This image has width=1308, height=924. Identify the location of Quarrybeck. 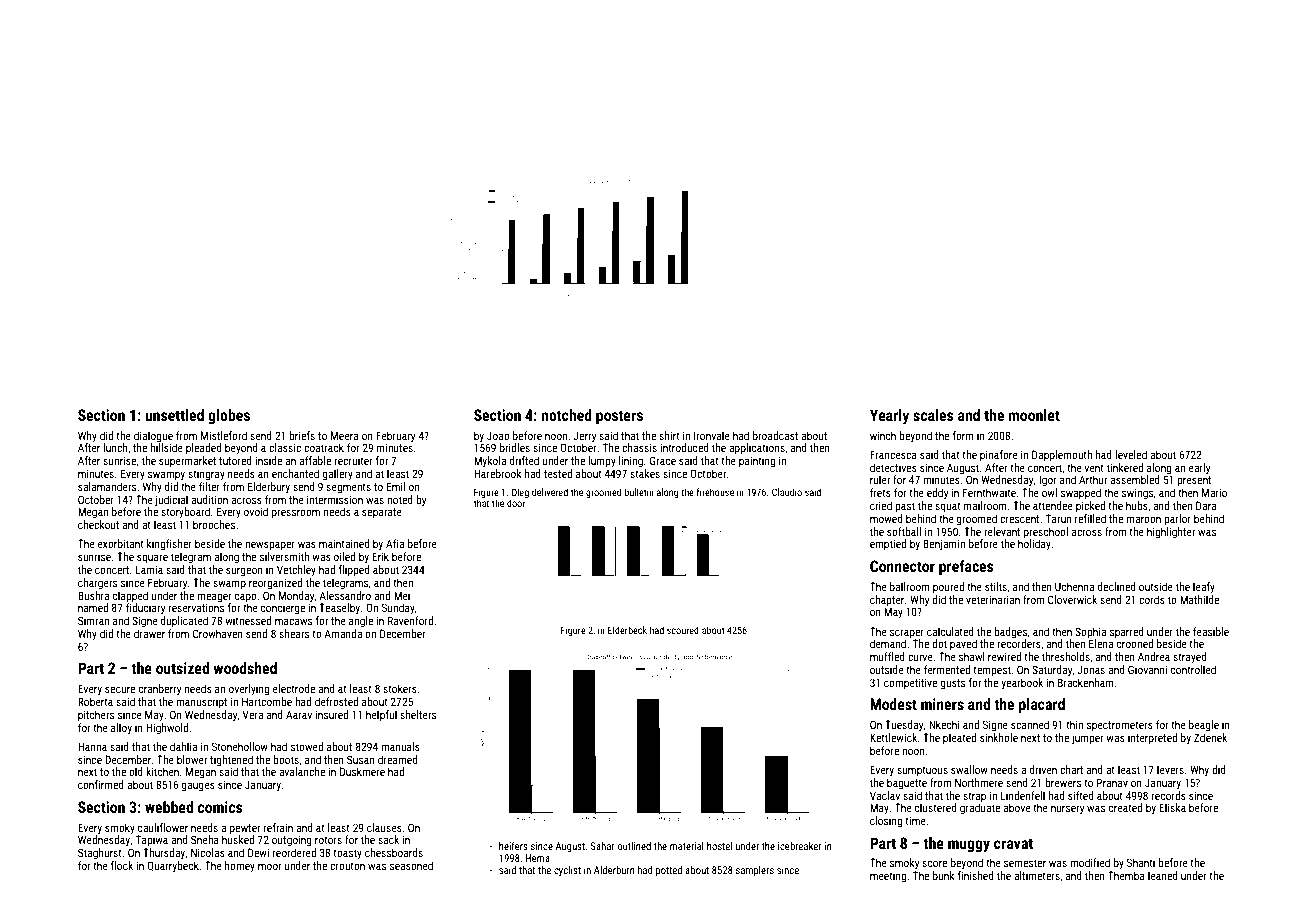
(173, 867).
